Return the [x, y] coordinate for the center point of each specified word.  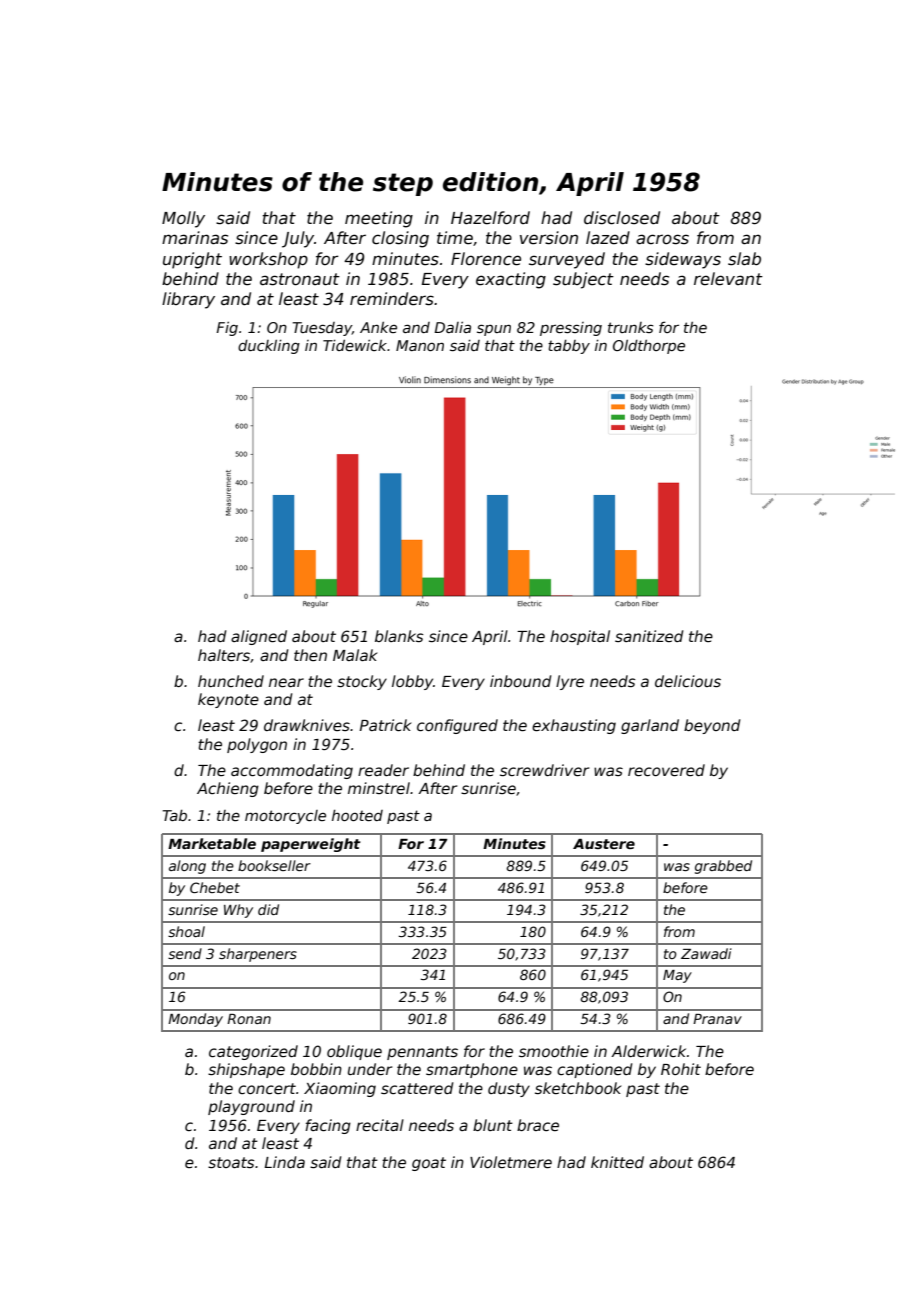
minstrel [379, 788]
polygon [257, 745]
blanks [399, 636]
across [662, 239]
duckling [269, 347]
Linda [284, 1162]
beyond [712, 726]
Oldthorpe [649, 347]
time [455, 238]
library [188, 300]
